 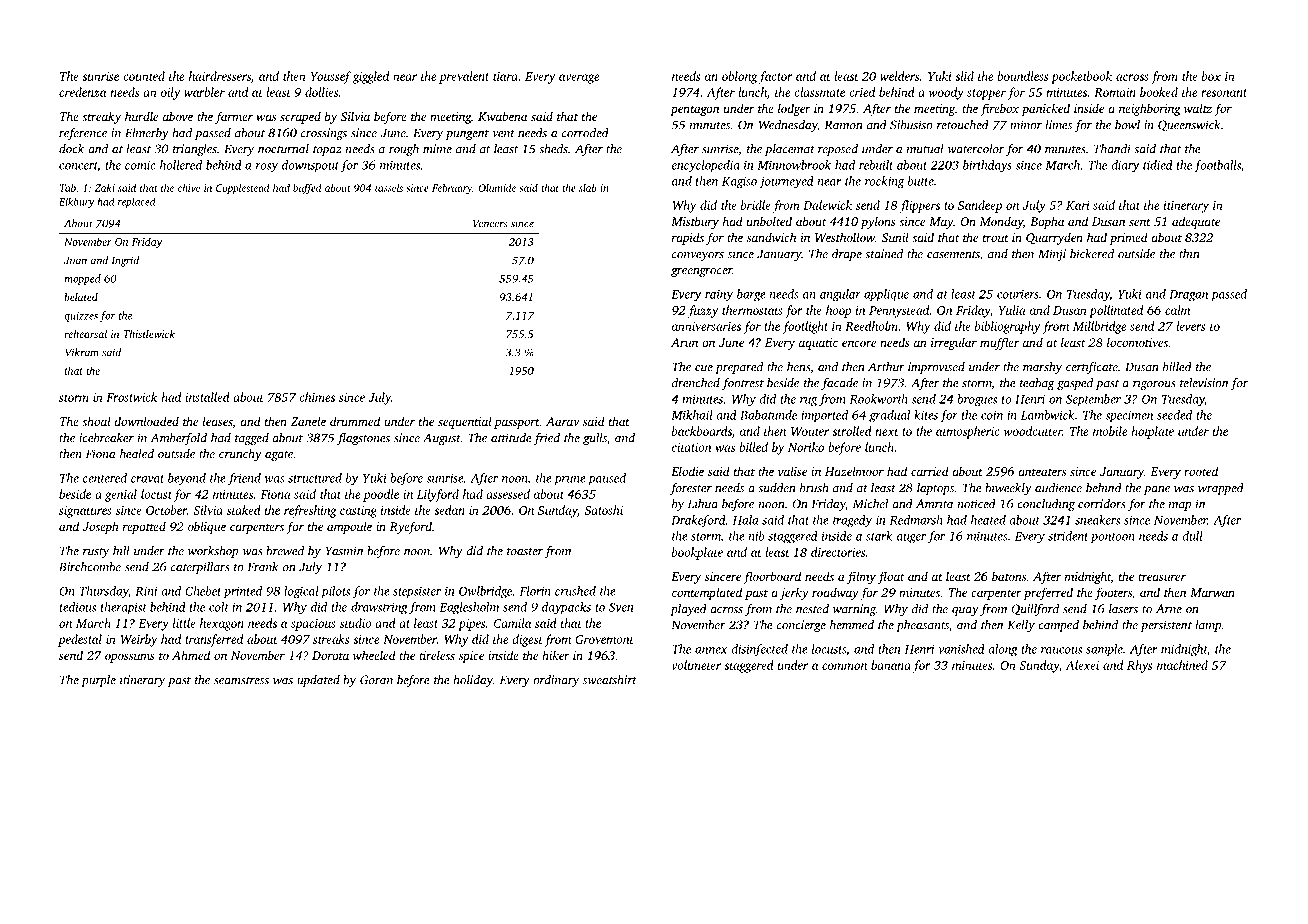 What do you see at coordinates (218, 421) in the document?
I see `leases` at bounding box center [218, 421].
